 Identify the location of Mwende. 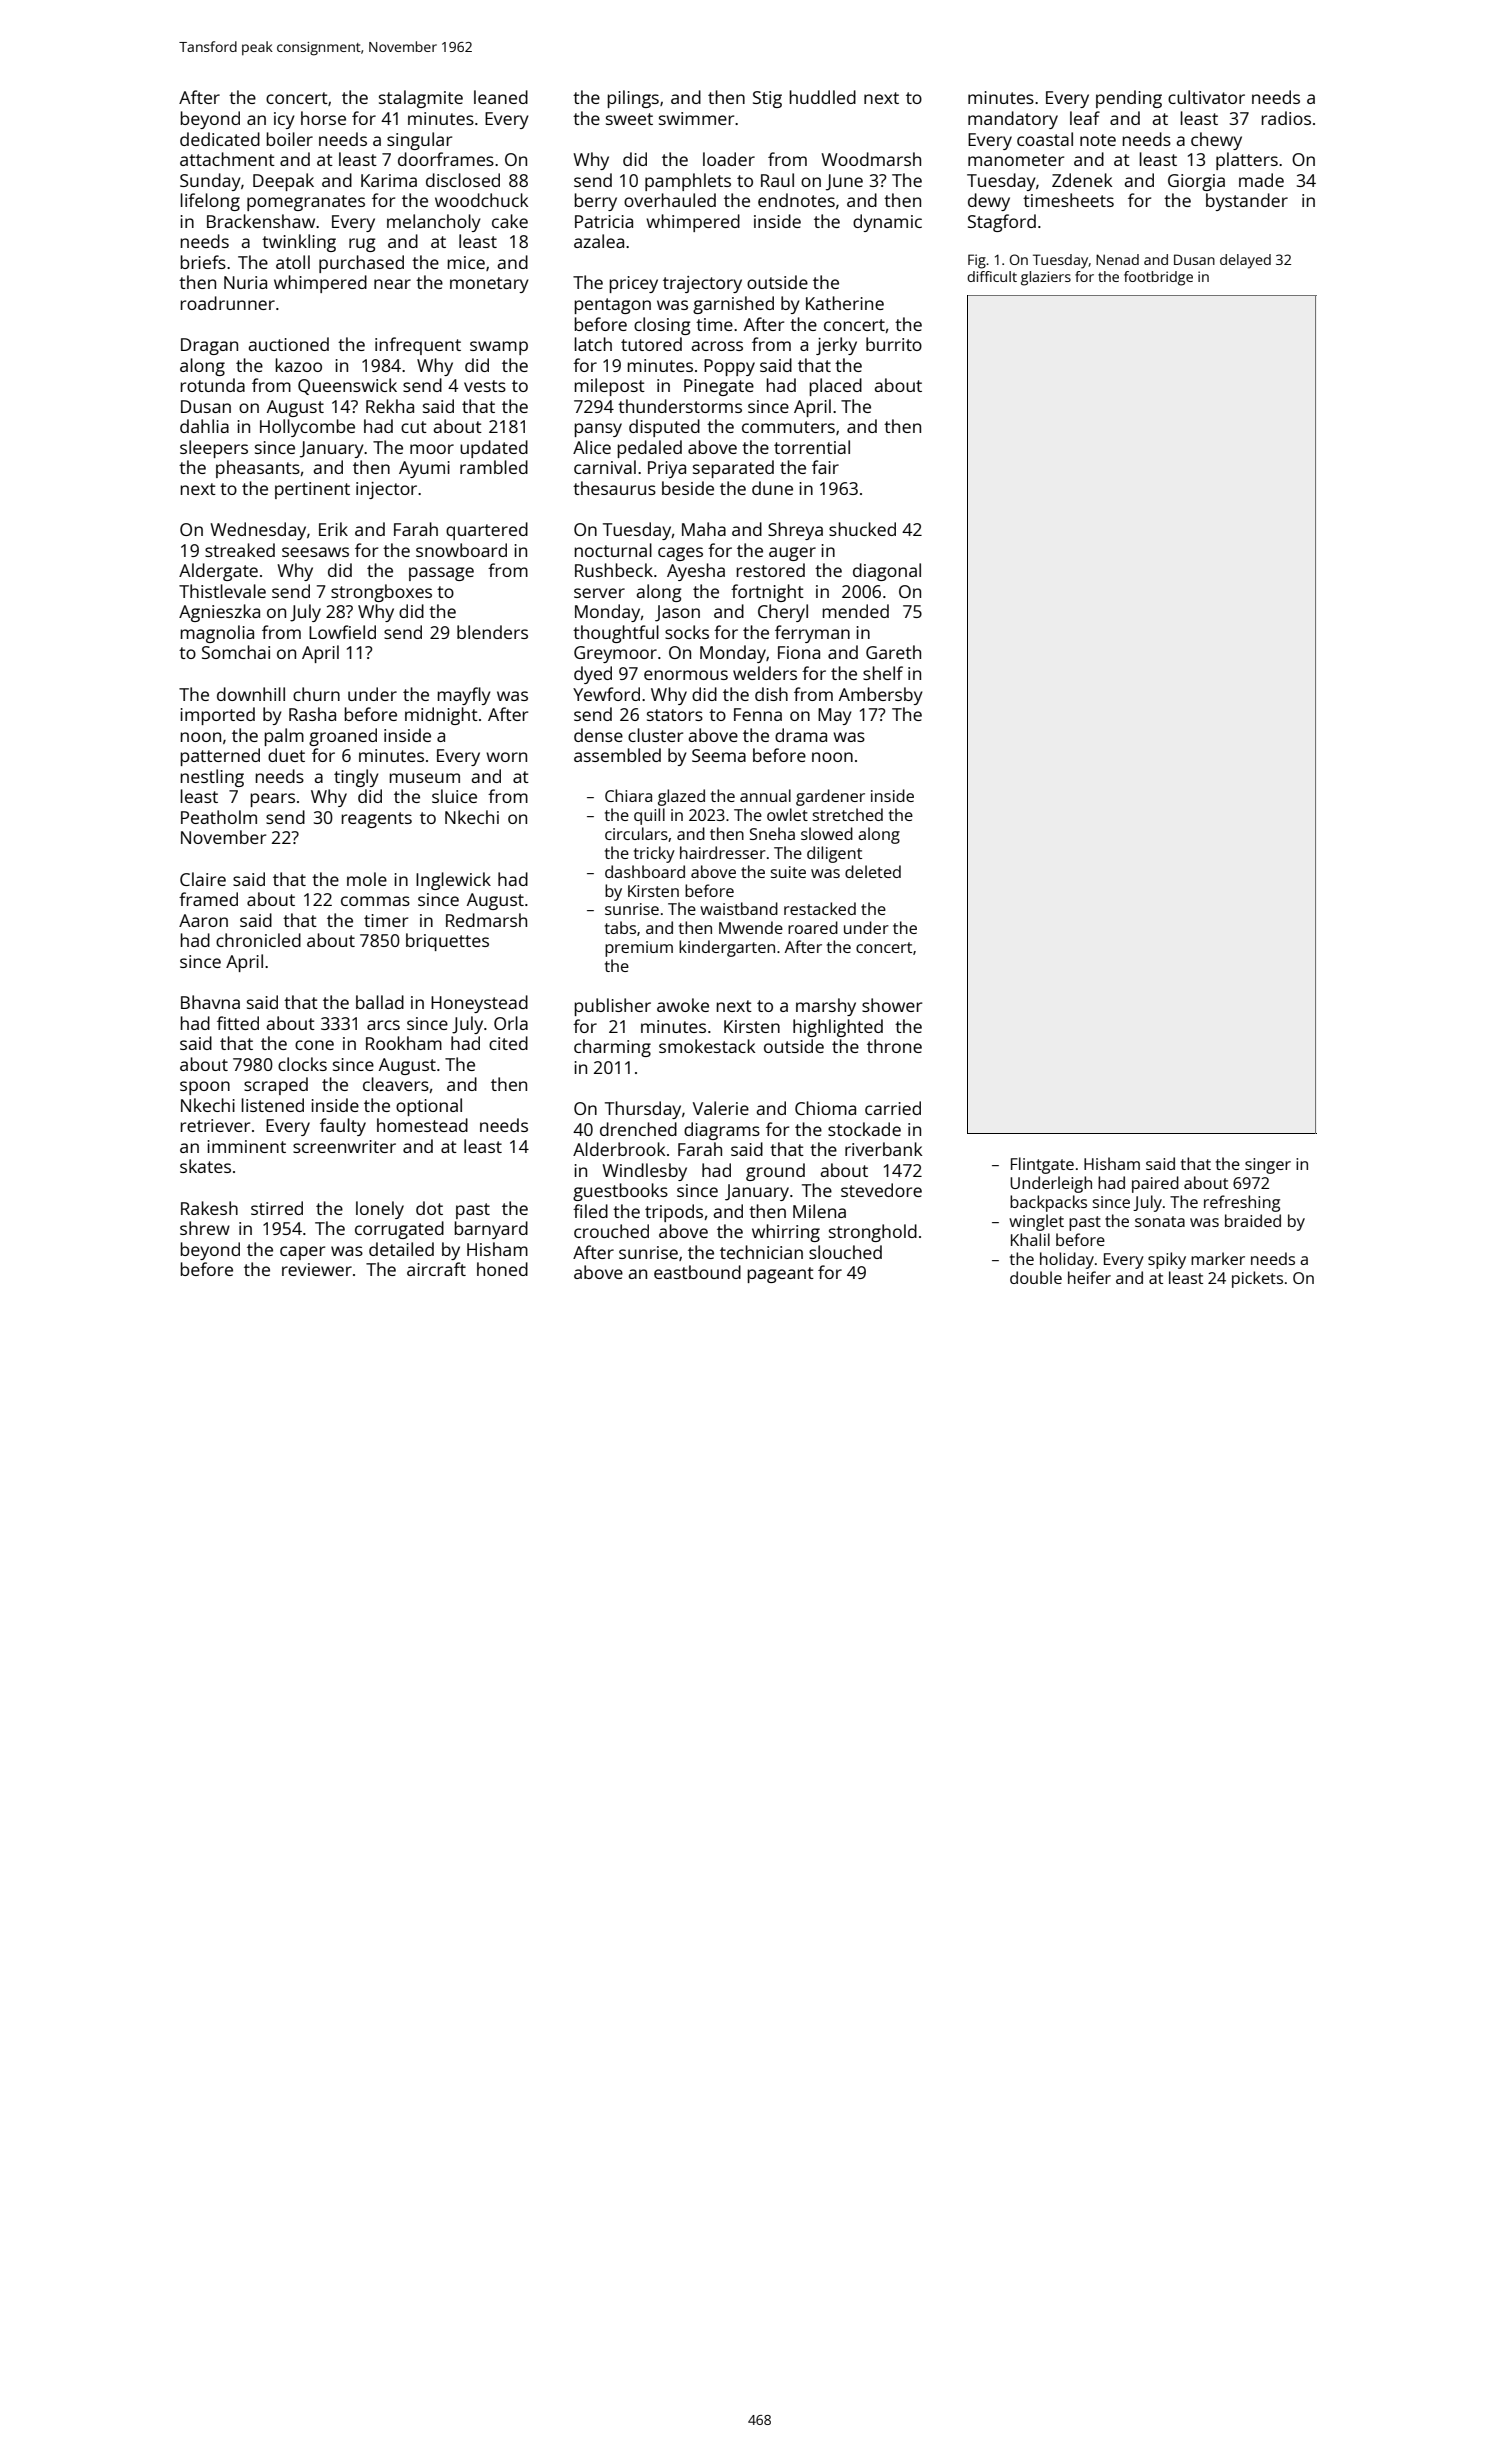
(751, 927).
